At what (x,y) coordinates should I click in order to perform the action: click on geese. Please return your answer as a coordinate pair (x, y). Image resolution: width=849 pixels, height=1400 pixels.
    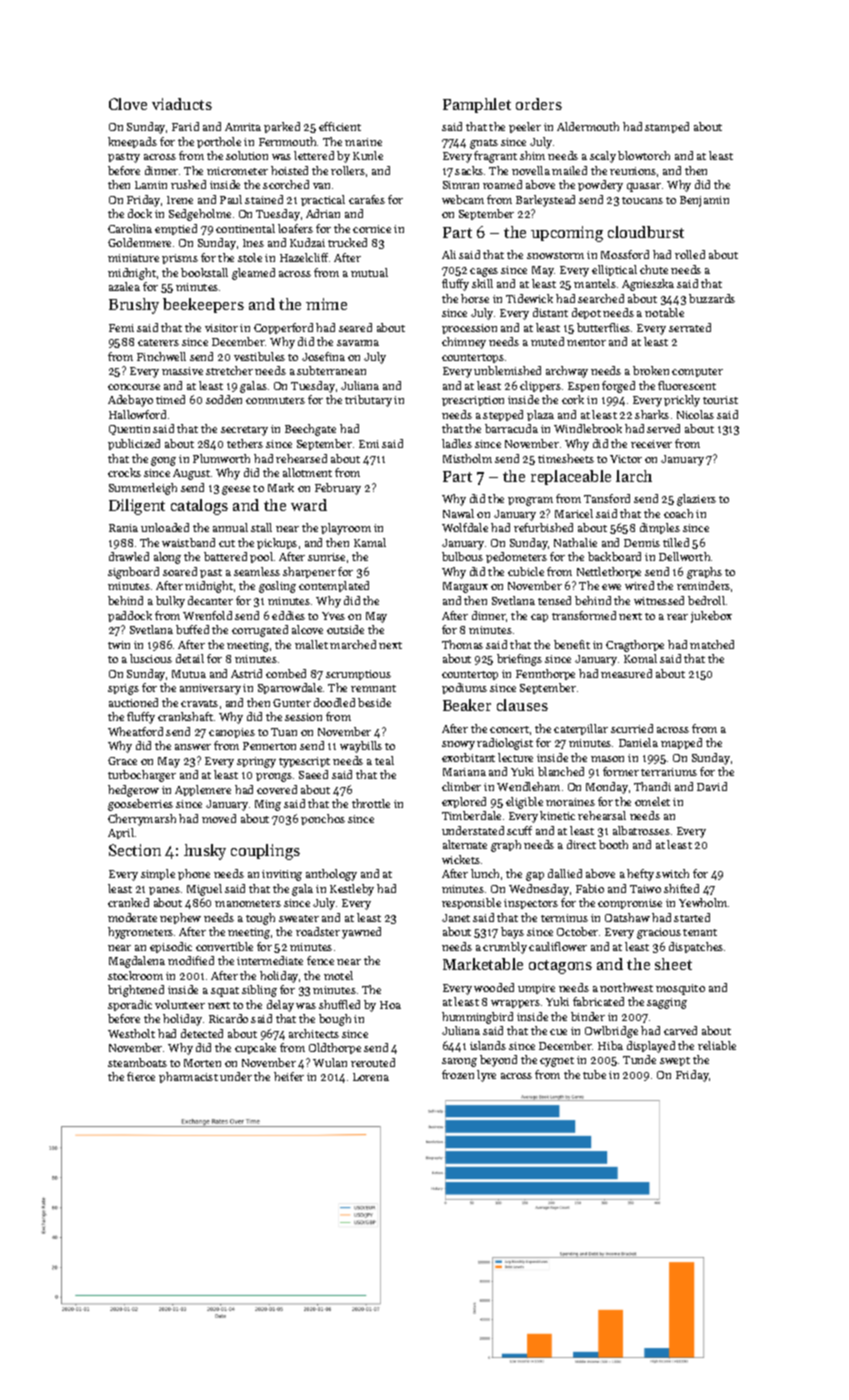
    Looking at the image, I should click on (236, 490).
